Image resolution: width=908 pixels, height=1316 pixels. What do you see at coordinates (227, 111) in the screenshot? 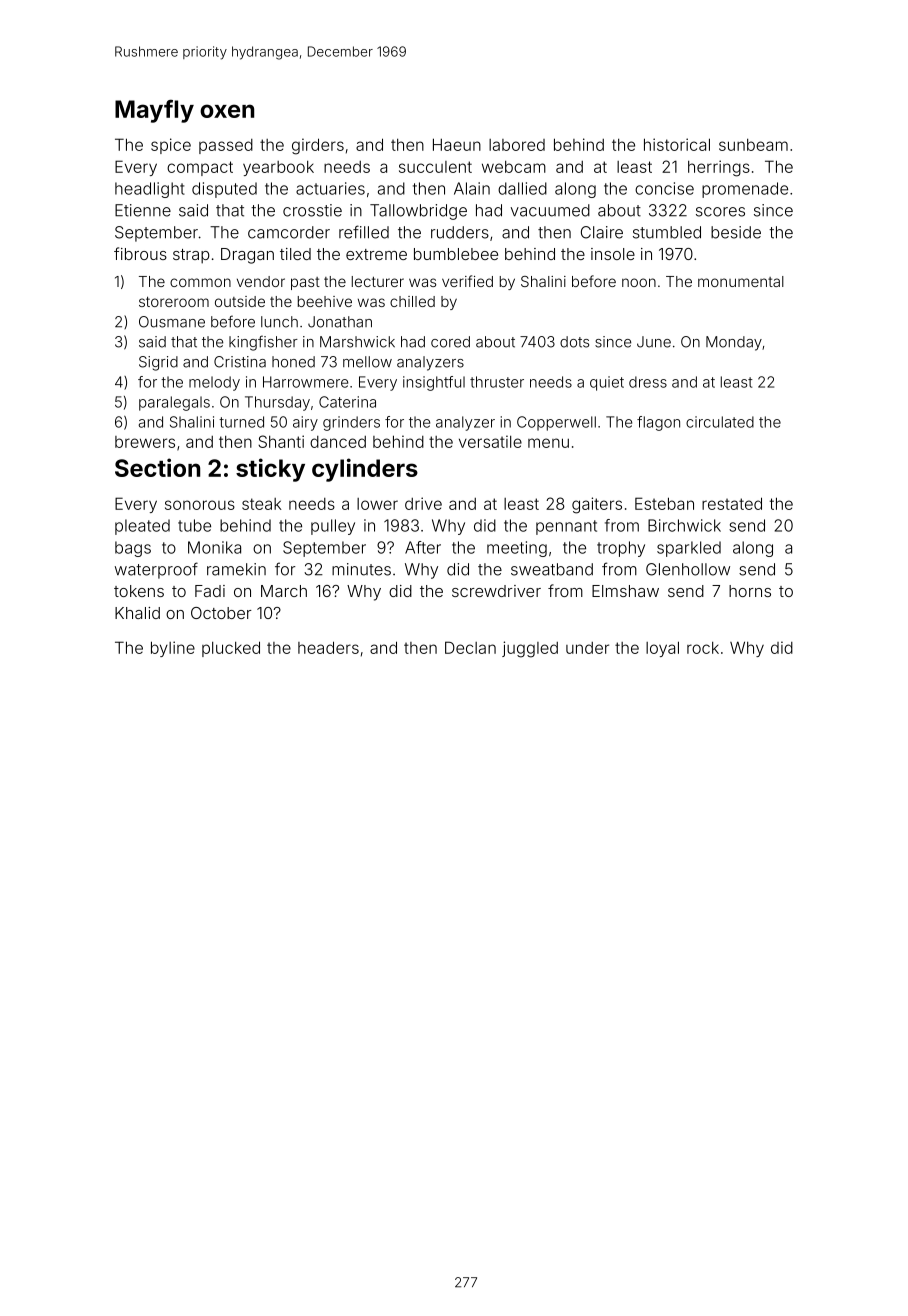
I see `oxen` at bounding box center [227, 111].
